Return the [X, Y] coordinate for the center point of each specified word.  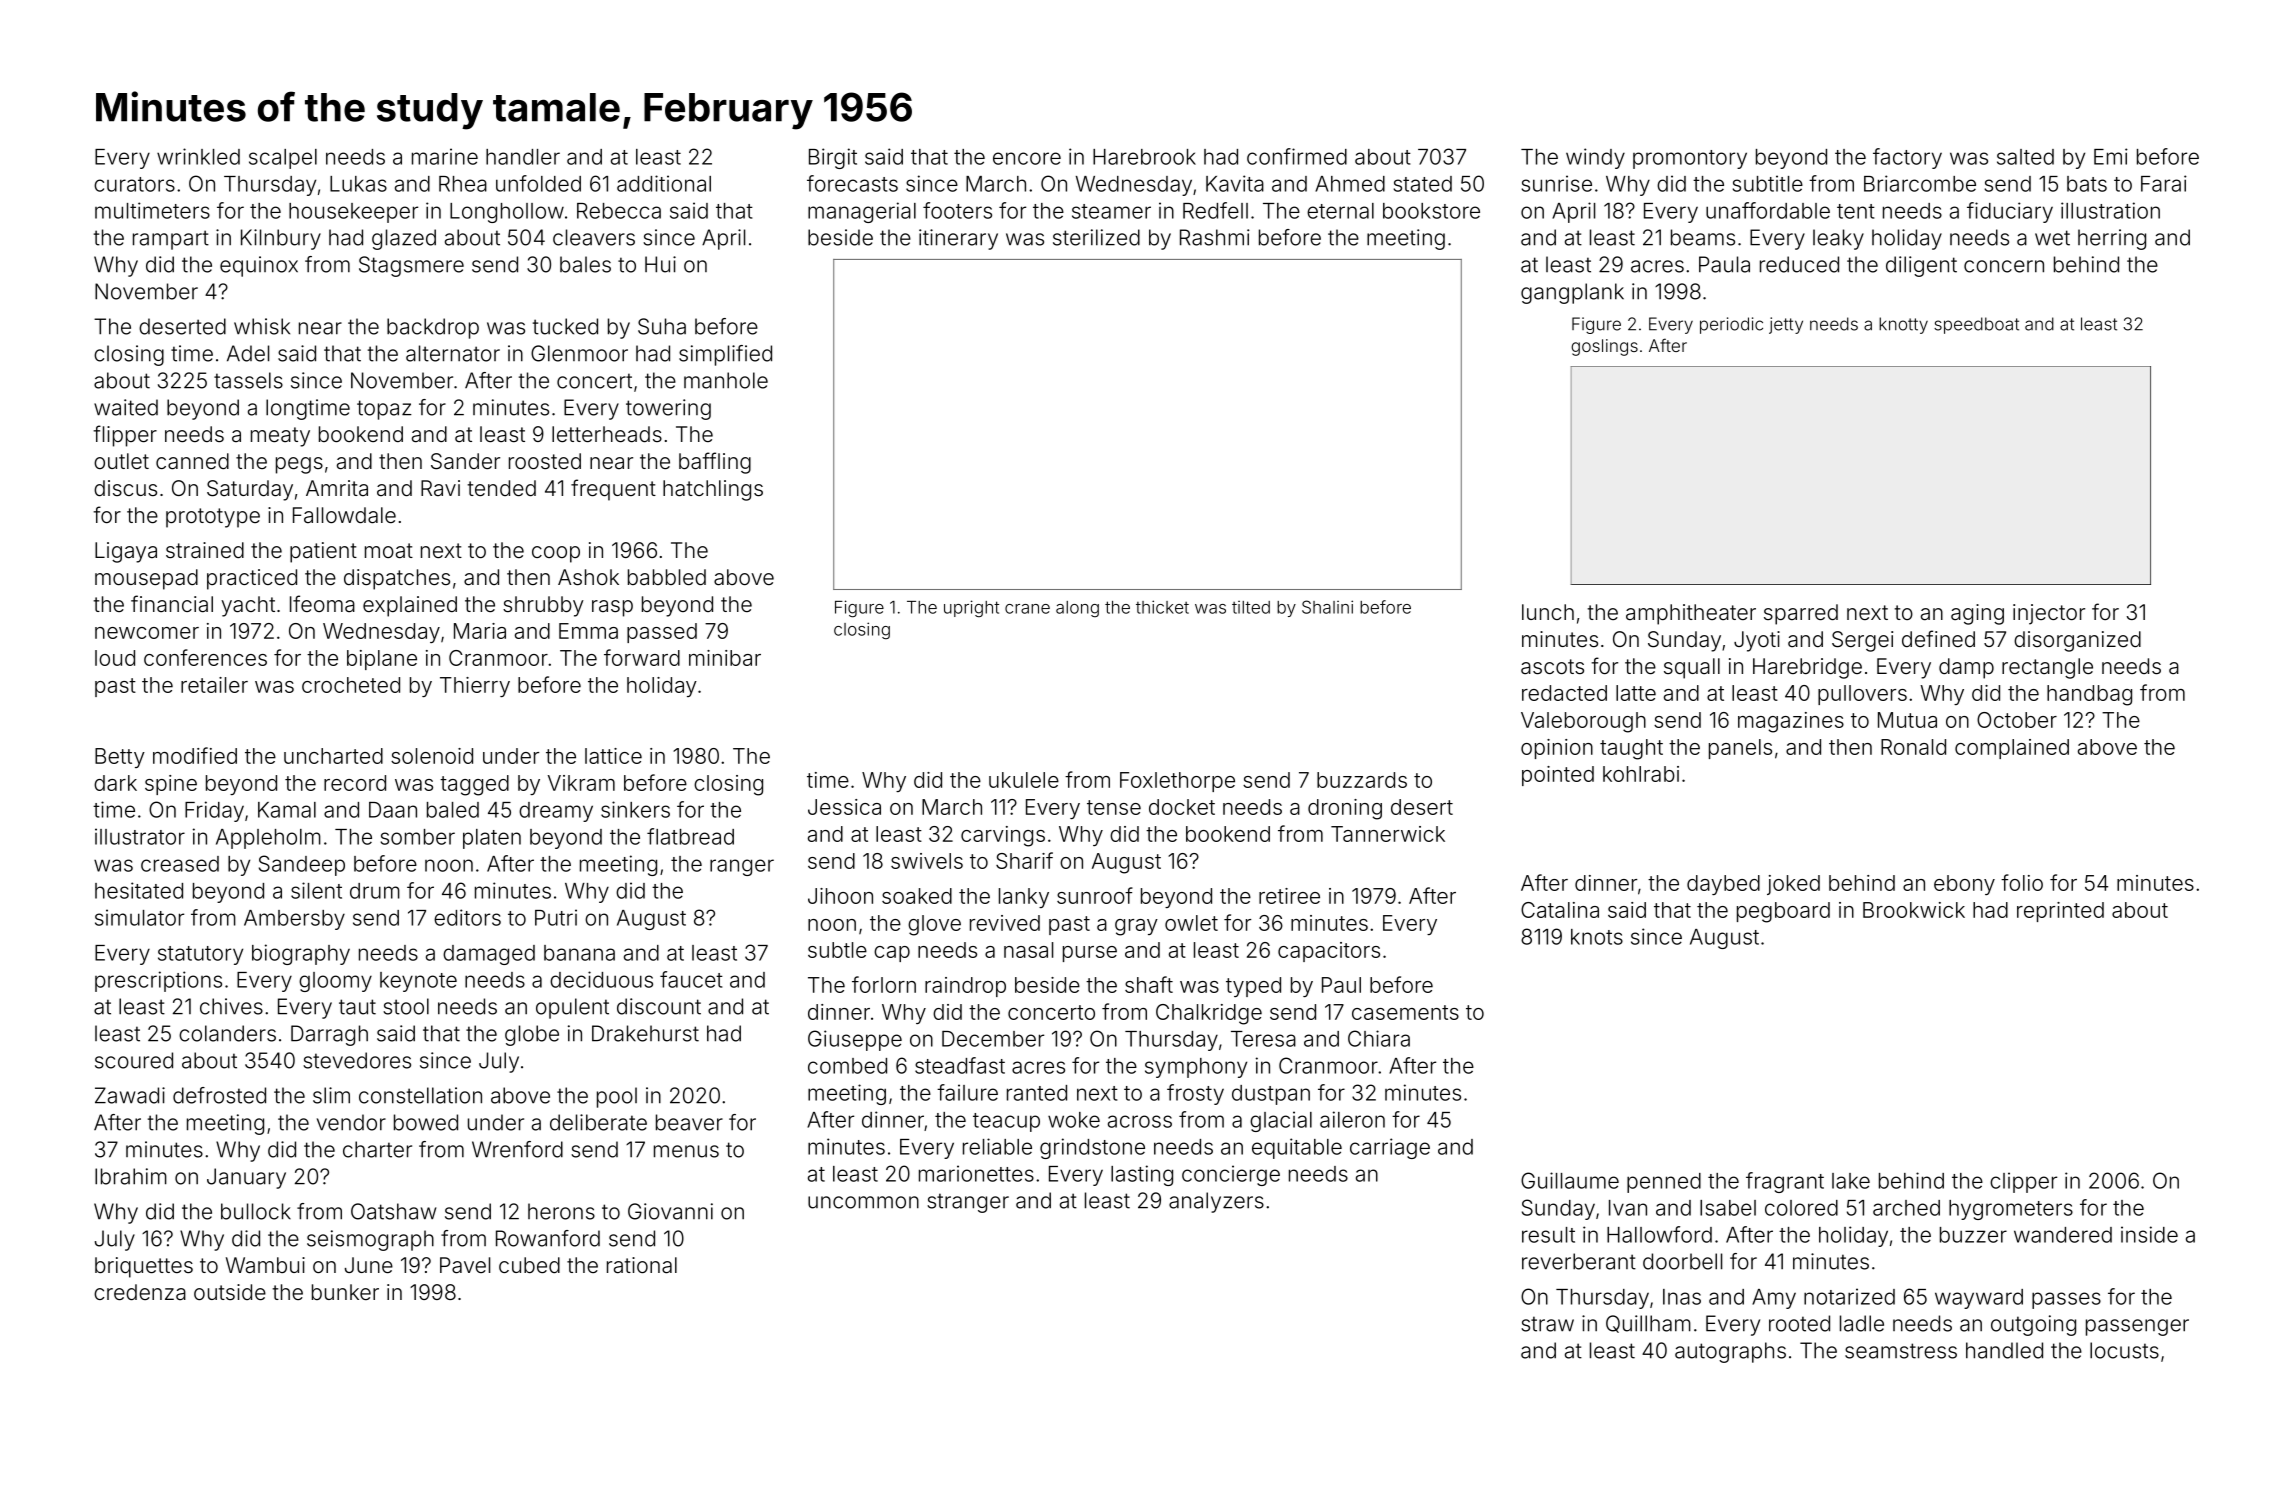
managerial [862, 212]
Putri [556, 917]
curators [134, 184]
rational [642, 1265]
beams [1703, 237]
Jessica [844, 807]
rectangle [2047, 668]
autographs [1730, 1352]
